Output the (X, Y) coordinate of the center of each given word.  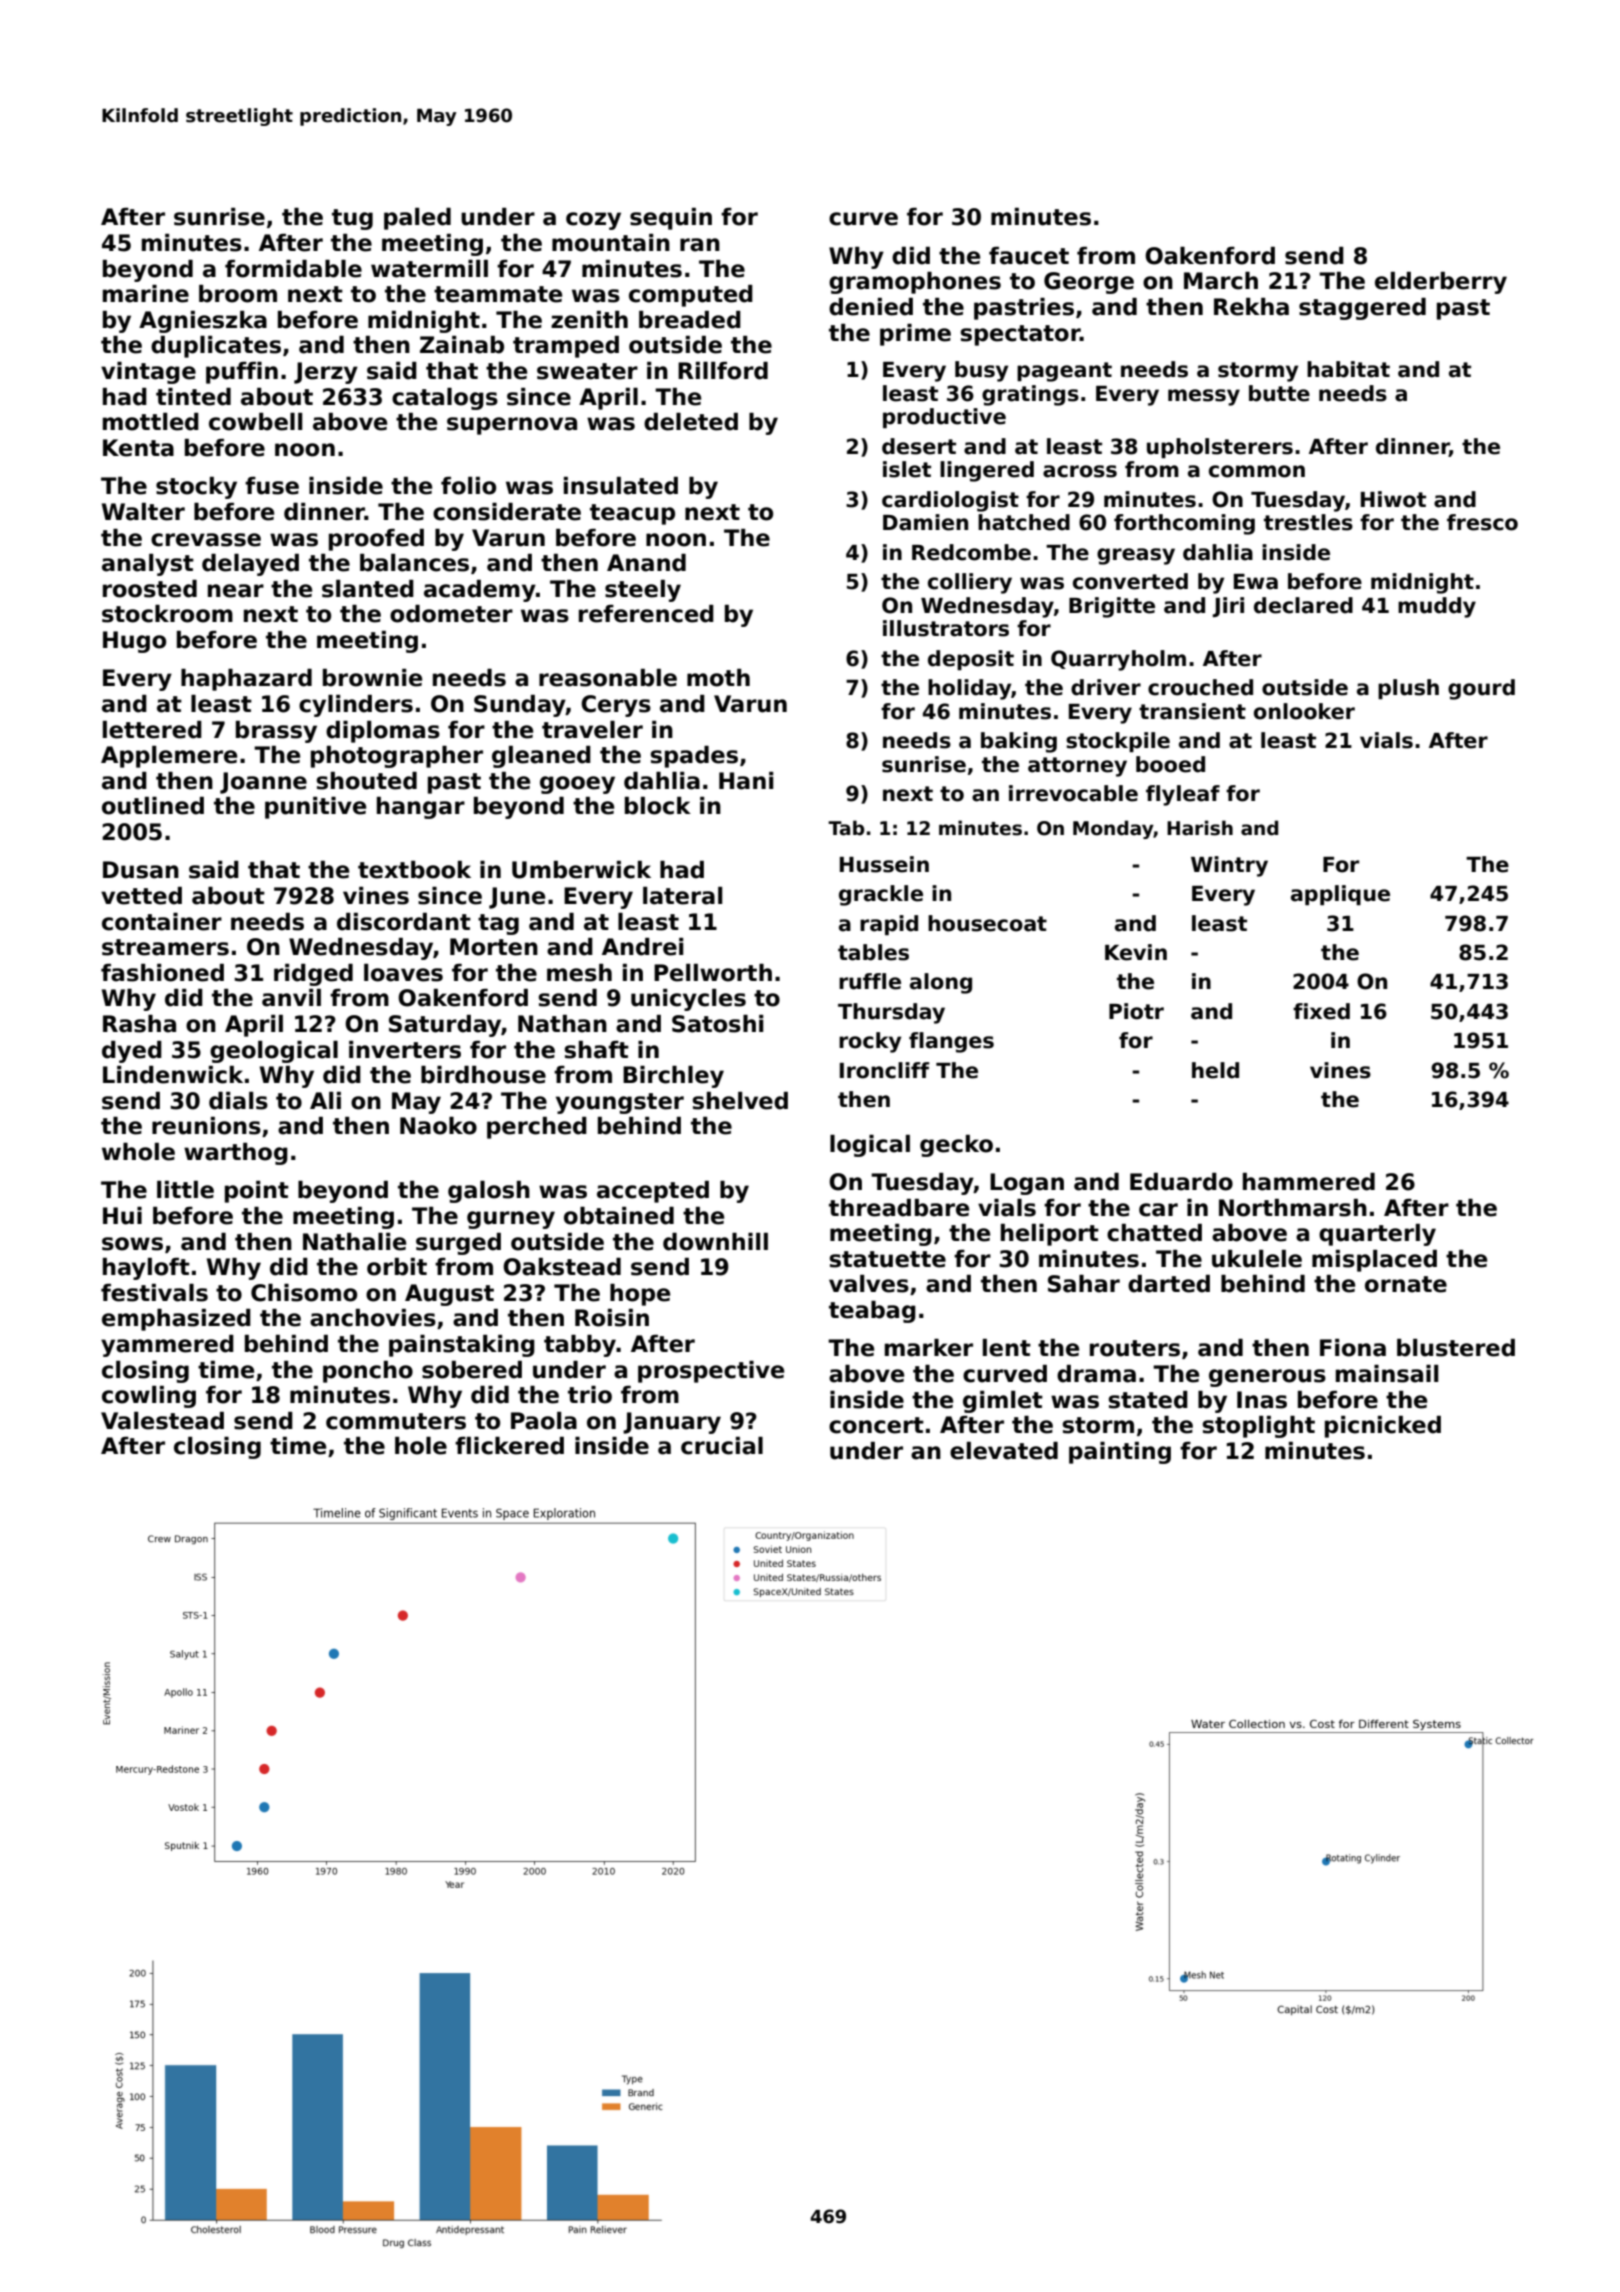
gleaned (541, 757)
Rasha (139, 1024)
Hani (746, 781)
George (1089, 283)
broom (238, 294)
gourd (1481, 689)
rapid (889, 925)
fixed (1321, 1011)
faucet (1029, 256)
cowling (149, 1397)
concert (876, 1425)
